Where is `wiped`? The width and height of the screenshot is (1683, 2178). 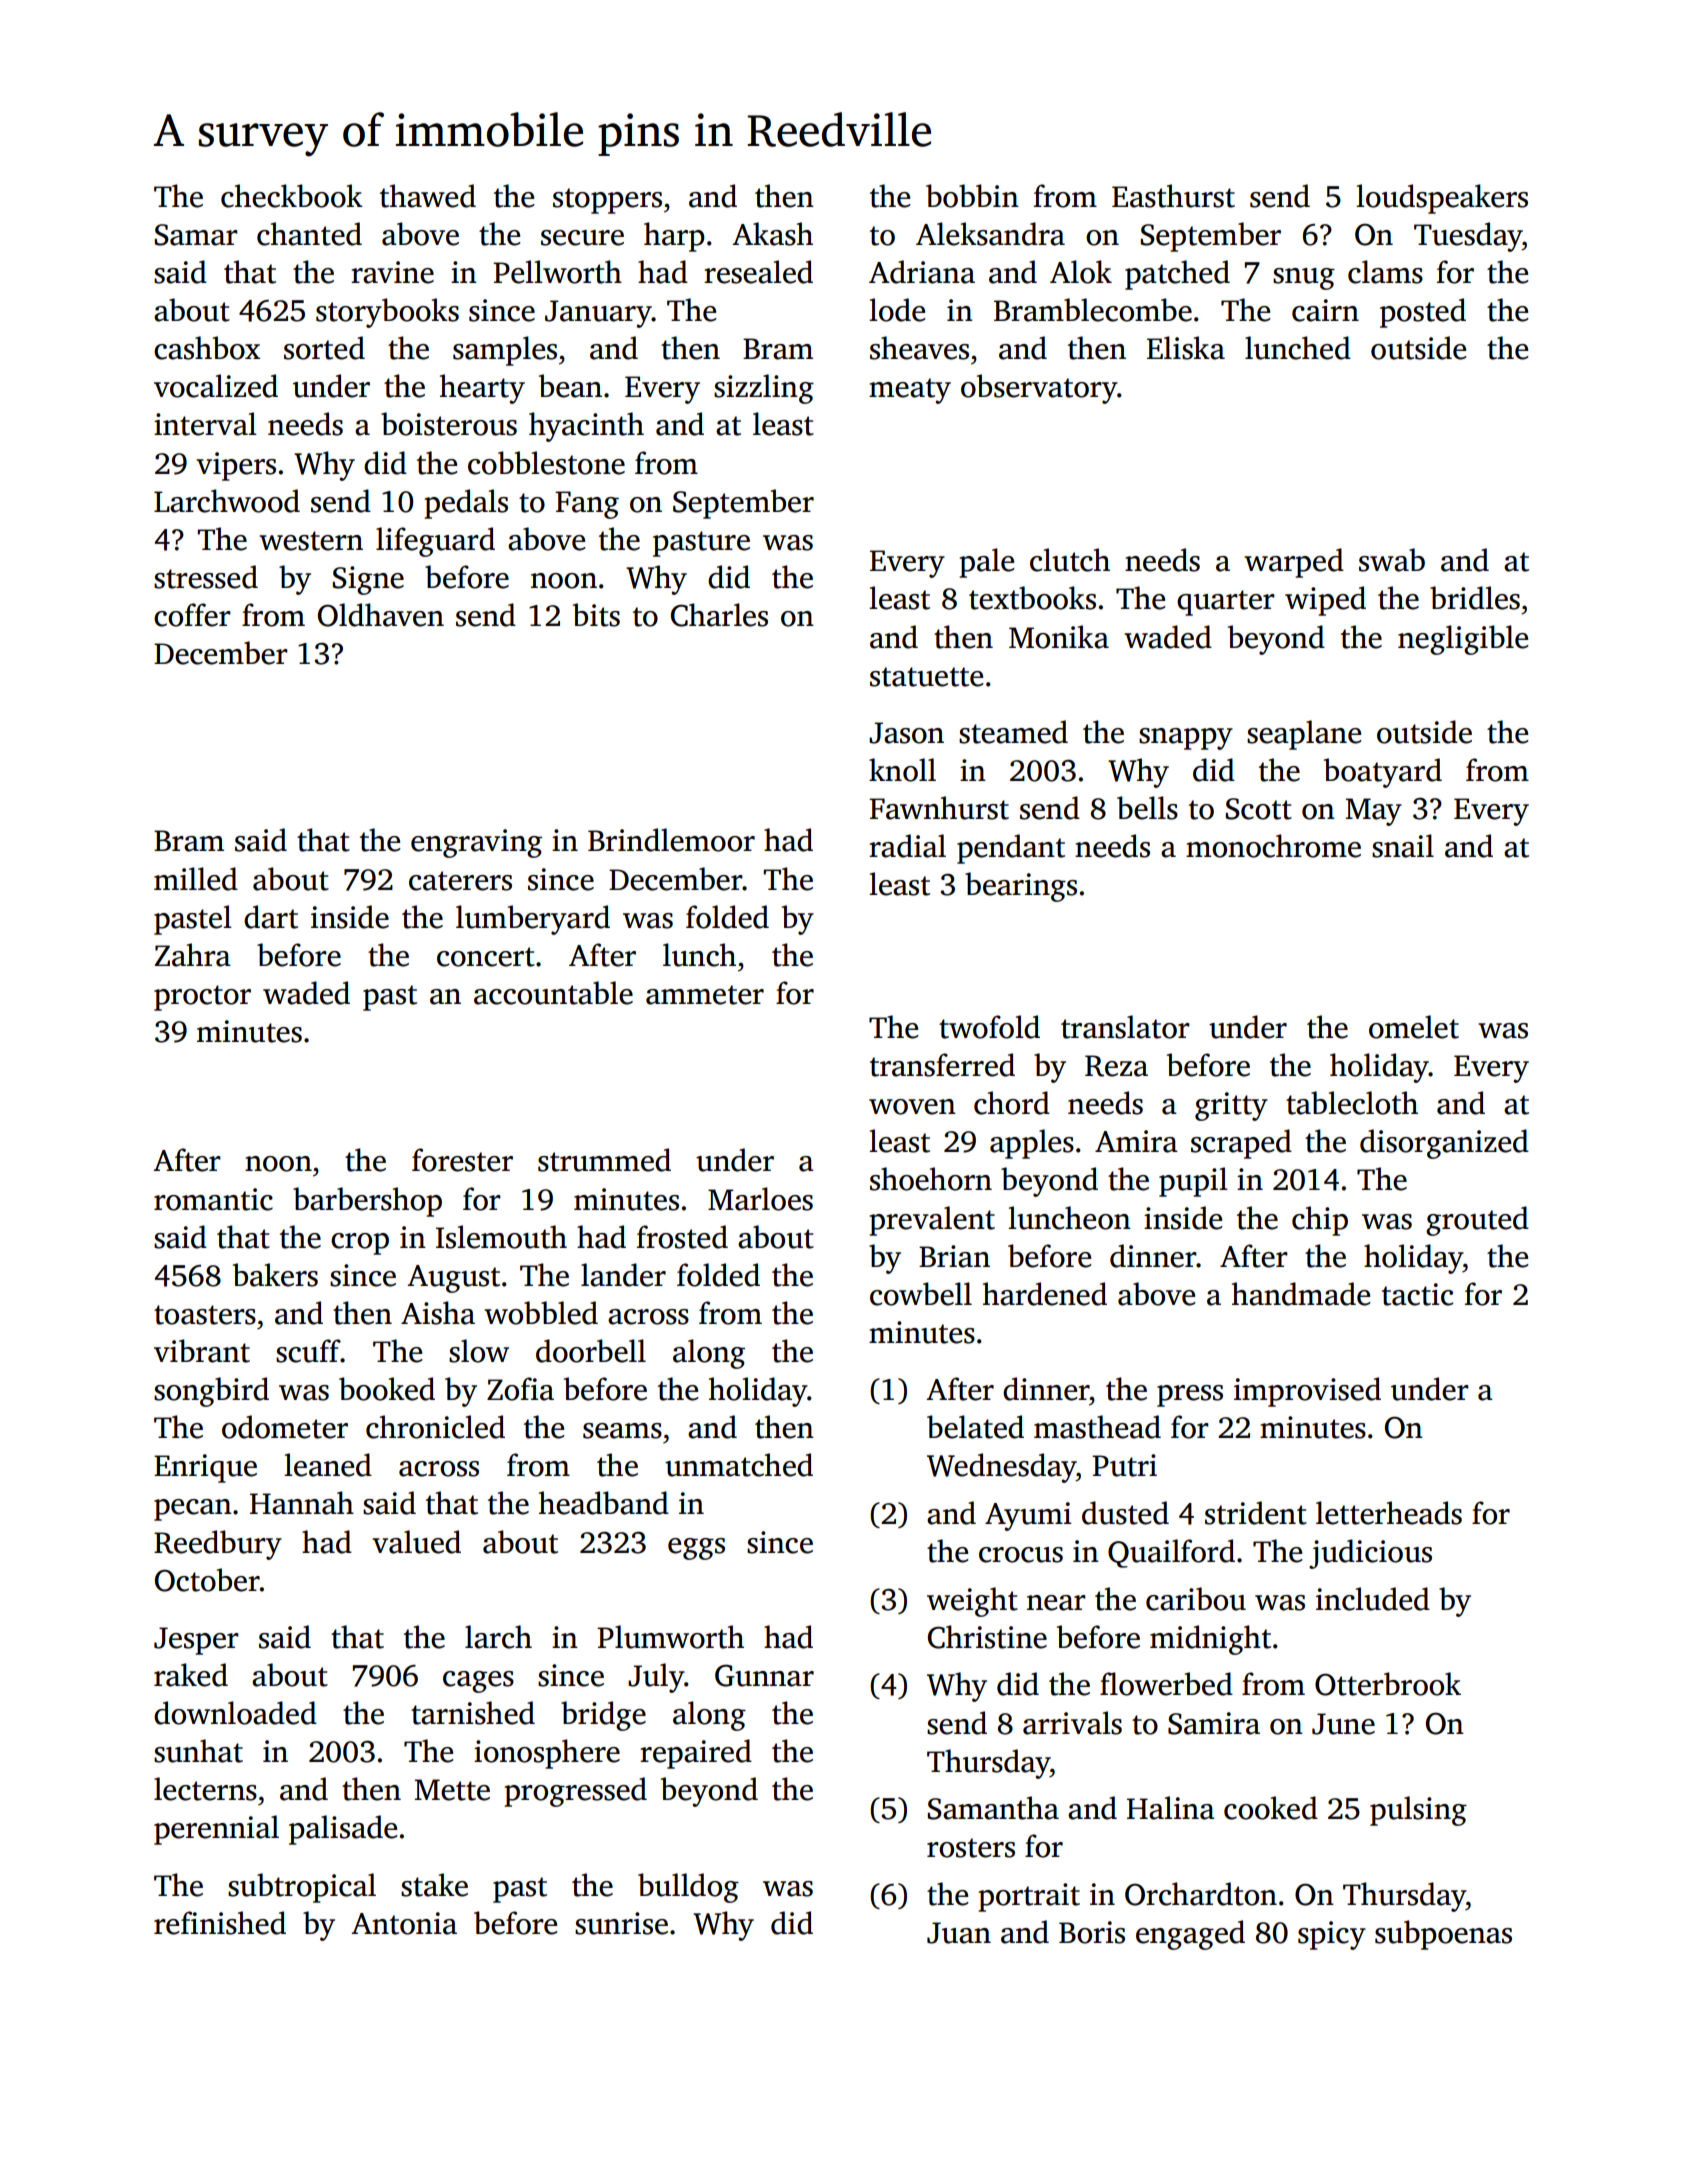
wiped is located at coordinates (1325, 601).
